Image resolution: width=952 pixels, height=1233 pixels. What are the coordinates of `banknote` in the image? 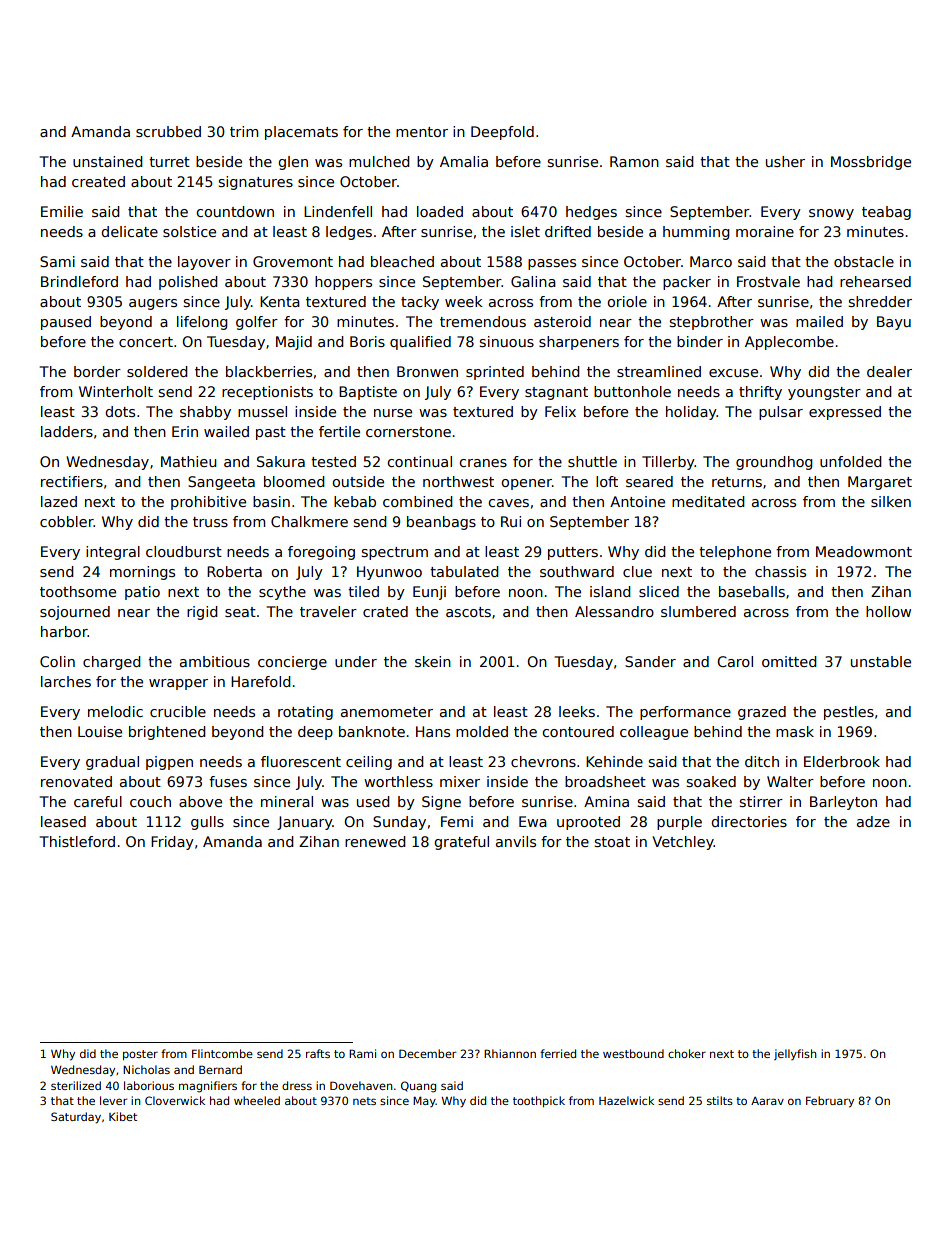 It's located at (372, 731).
